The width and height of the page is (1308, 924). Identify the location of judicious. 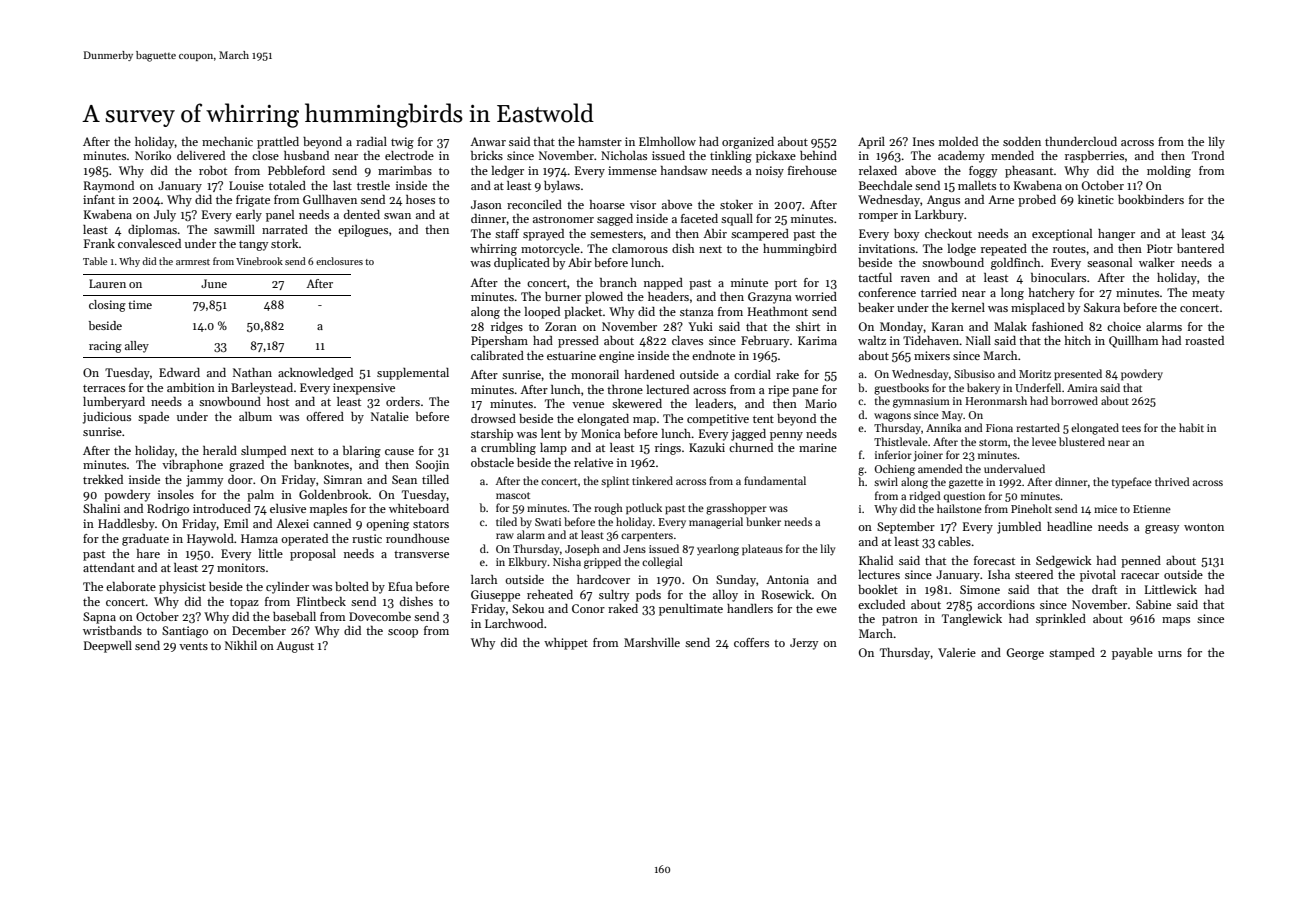
(107, 418).
